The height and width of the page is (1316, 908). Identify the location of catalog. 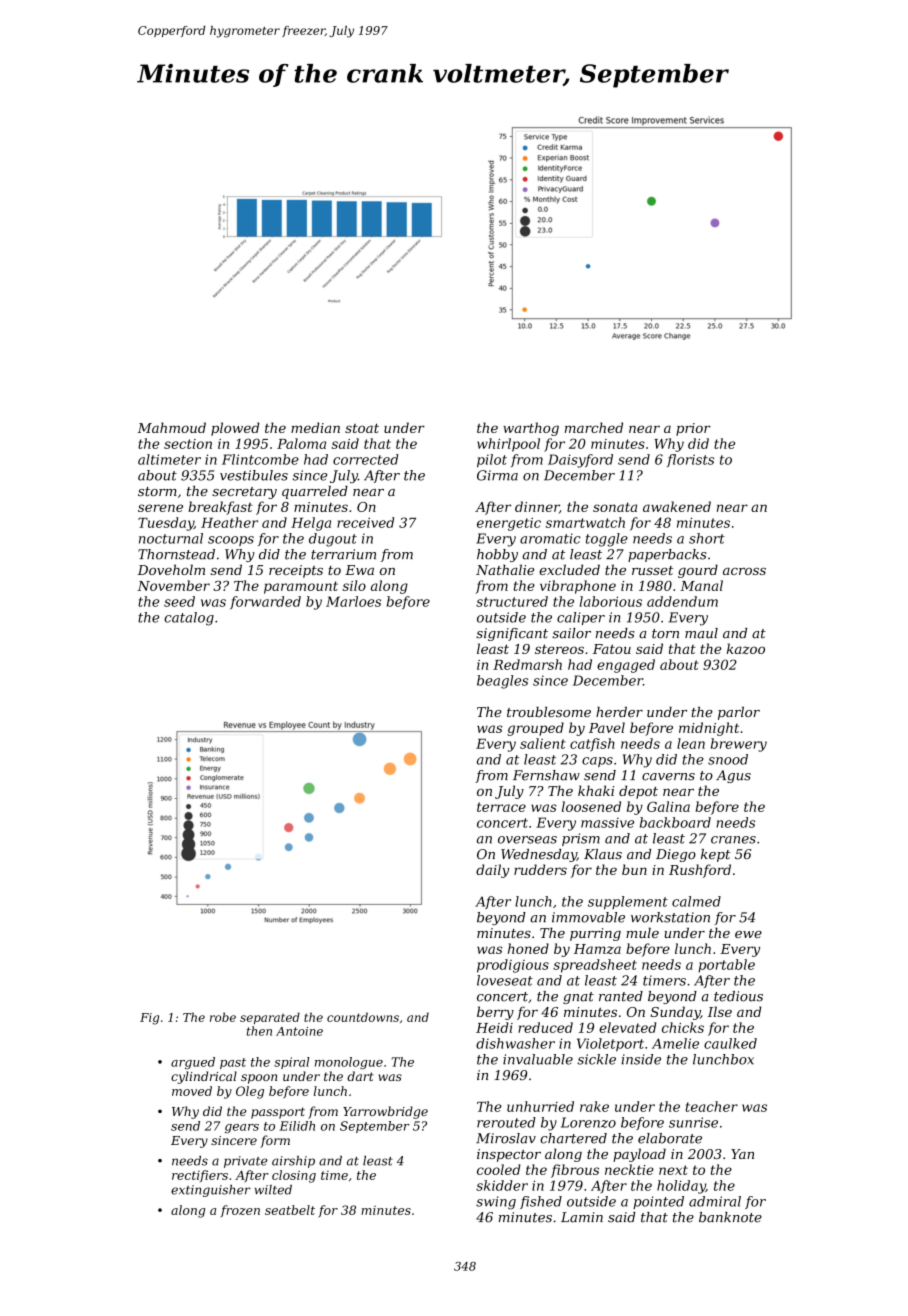
(189, 619).
